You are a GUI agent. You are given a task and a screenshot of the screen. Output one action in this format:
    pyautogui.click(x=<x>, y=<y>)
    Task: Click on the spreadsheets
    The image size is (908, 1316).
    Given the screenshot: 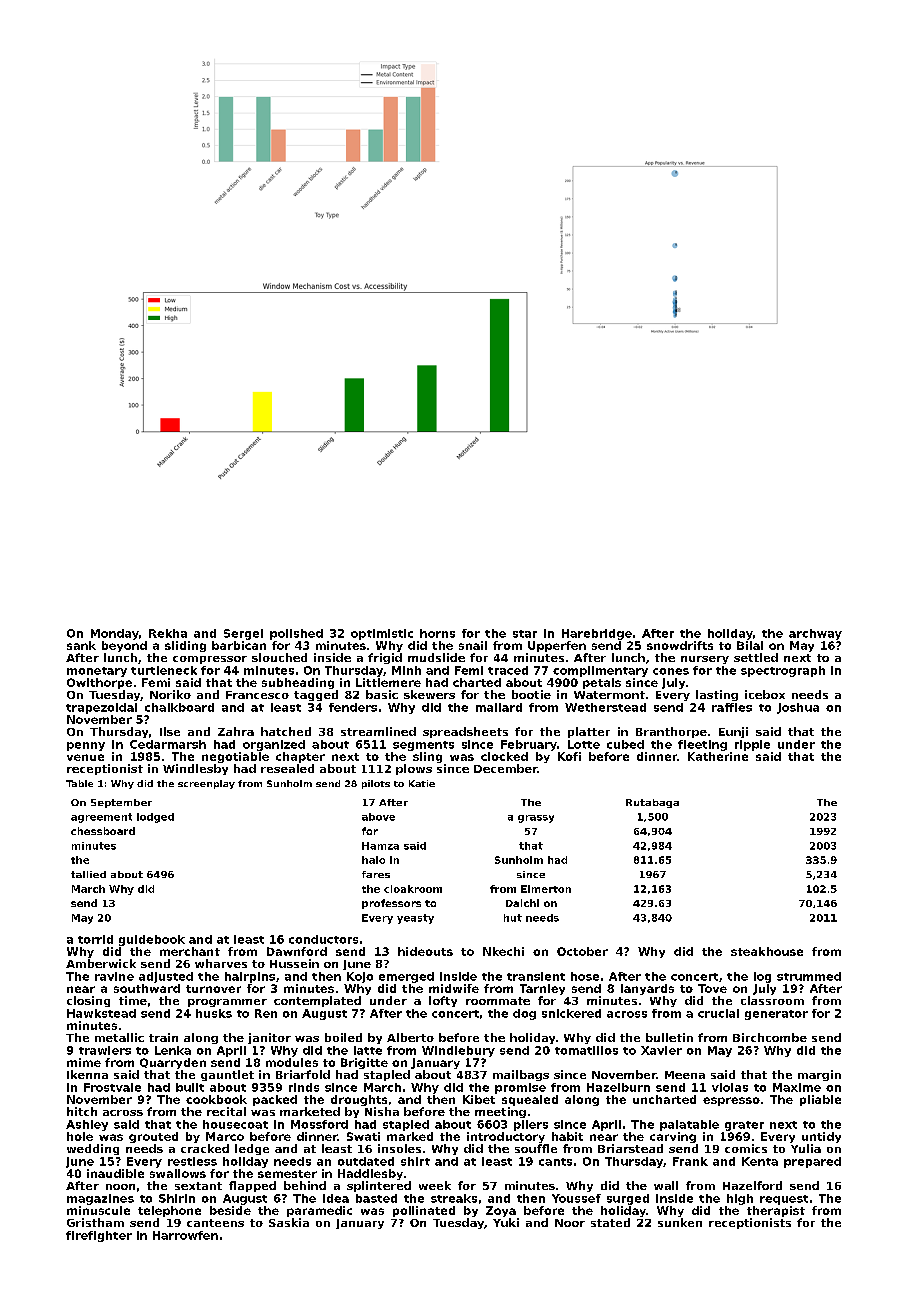 What is the action you would take?
    pyautogui.click(x=465, y=732)
